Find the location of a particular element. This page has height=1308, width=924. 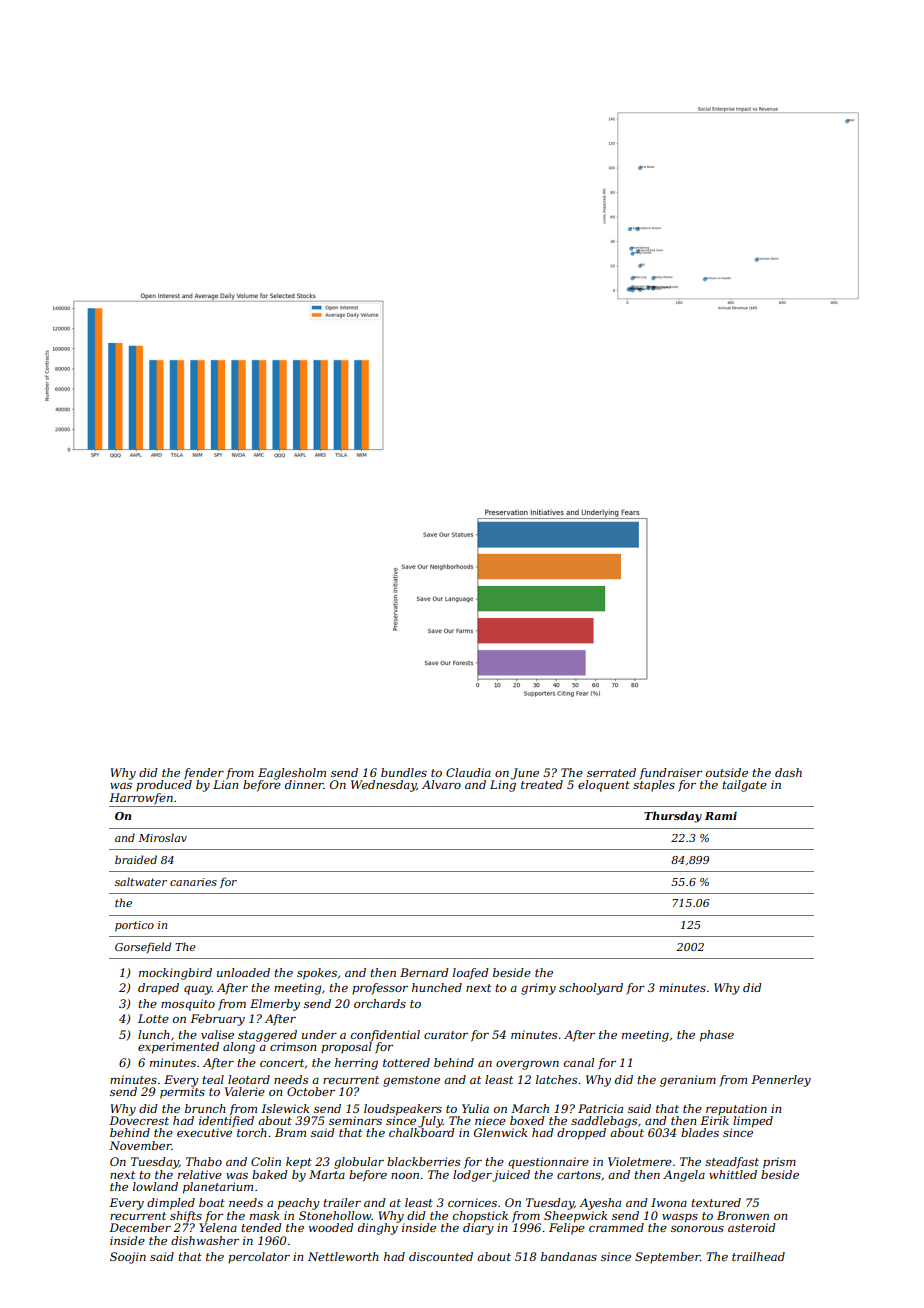

Claudia is located at coordinates (468, 772).
